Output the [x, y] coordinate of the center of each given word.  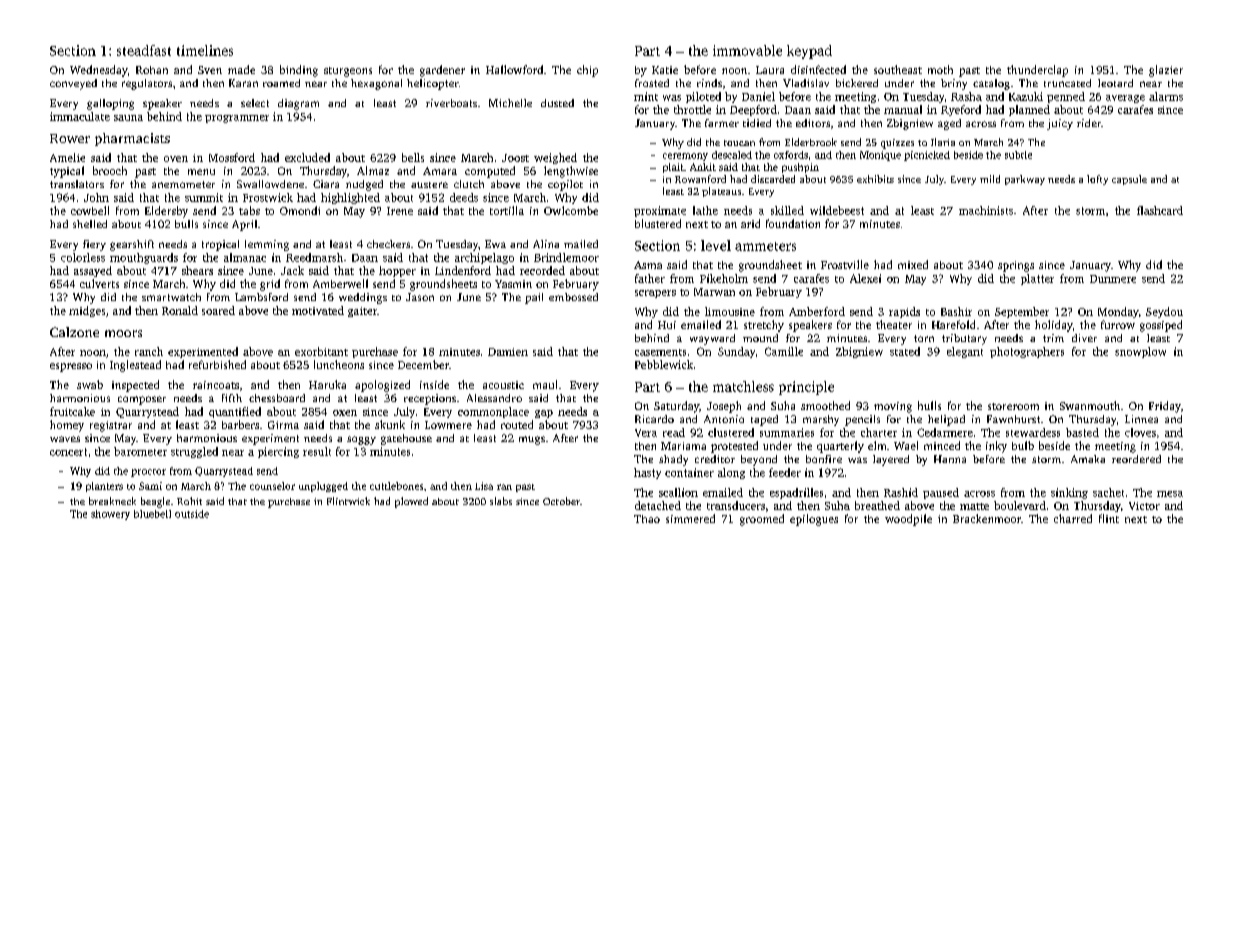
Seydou [1164, 312]
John [96, 197]
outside [192, 514]
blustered [658, 223]
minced [942, 445]
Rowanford [700, 179]
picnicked [927, 156]
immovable [747, 50]
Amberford [817, 311]
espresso [71, 367]
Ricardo [654, 419]
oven [176, 159]
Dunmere [1113, 279]
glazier [1166, 71]
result [317, 451]
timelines [205, 50]
